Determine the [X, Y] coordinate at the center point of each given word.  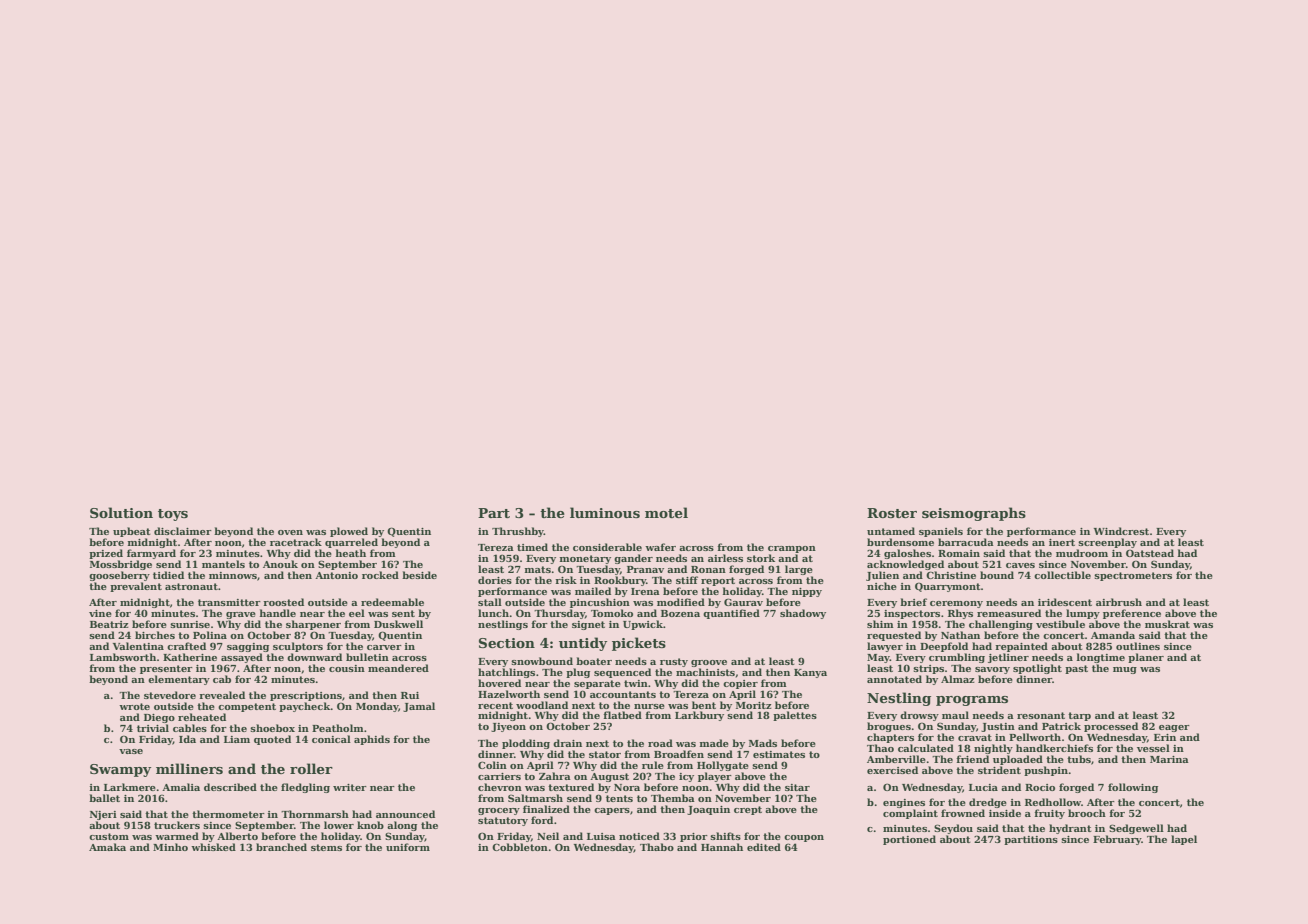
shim [880, 624]
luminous [605, 512]
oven [290, 532]
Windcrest [1121, 531]
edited [764, 847]
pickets [639, 644]
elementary [179, 680]
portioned [909, 840]
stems [326, 847]
